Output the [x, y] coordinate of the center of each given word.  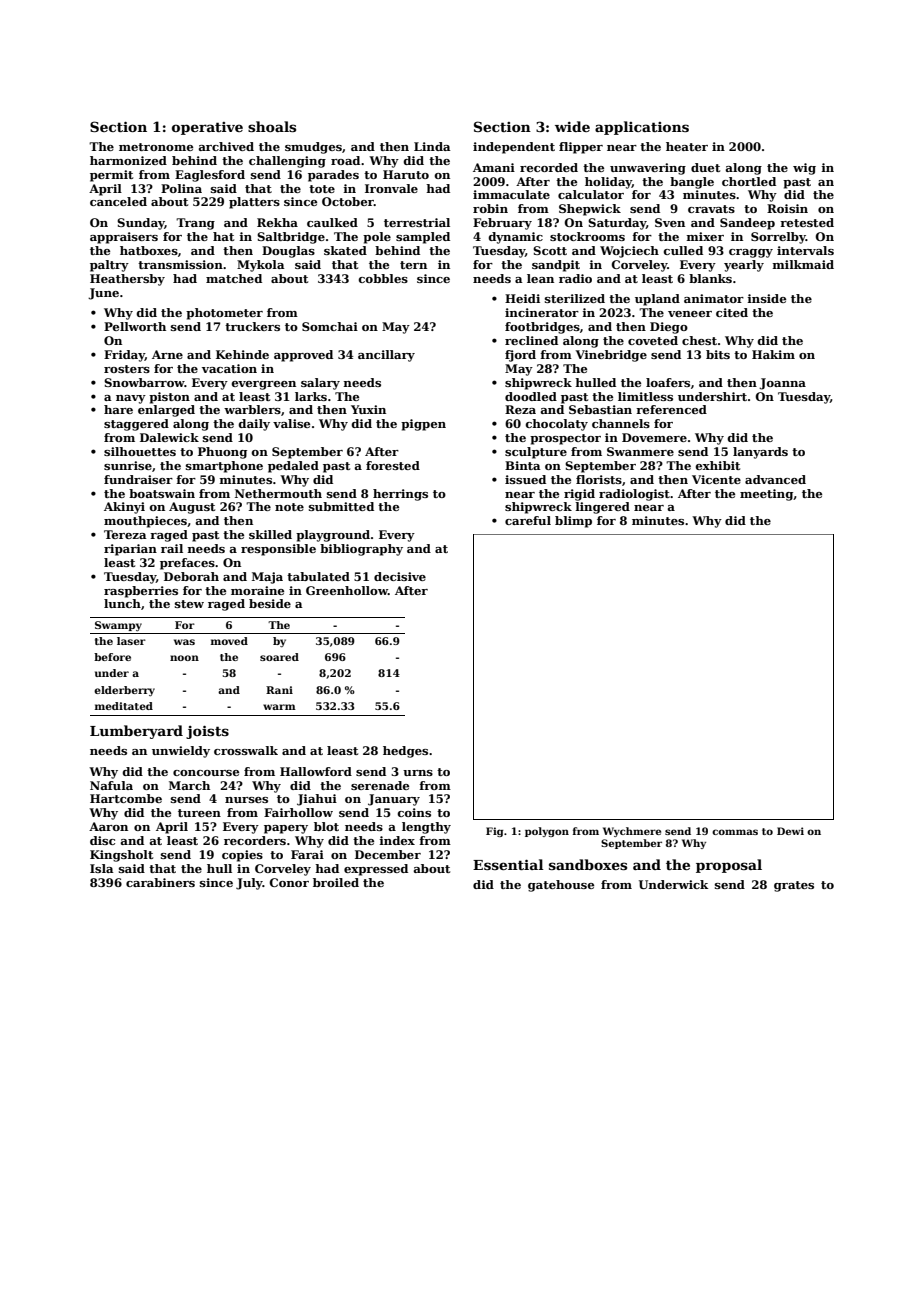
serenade [380, 785]
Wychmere [632, 832]
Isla [102, 868]
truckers [252, 326]
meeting [767, 495]
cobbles [383, 278]
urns [418, 773]
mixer [705, 236]
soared [279, 657]
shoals [272, 126]
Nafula [111, 785]
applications [642, 128]
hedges [405, 752]
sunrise [128, 465]
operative [207, 128]
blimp [573, 522]
